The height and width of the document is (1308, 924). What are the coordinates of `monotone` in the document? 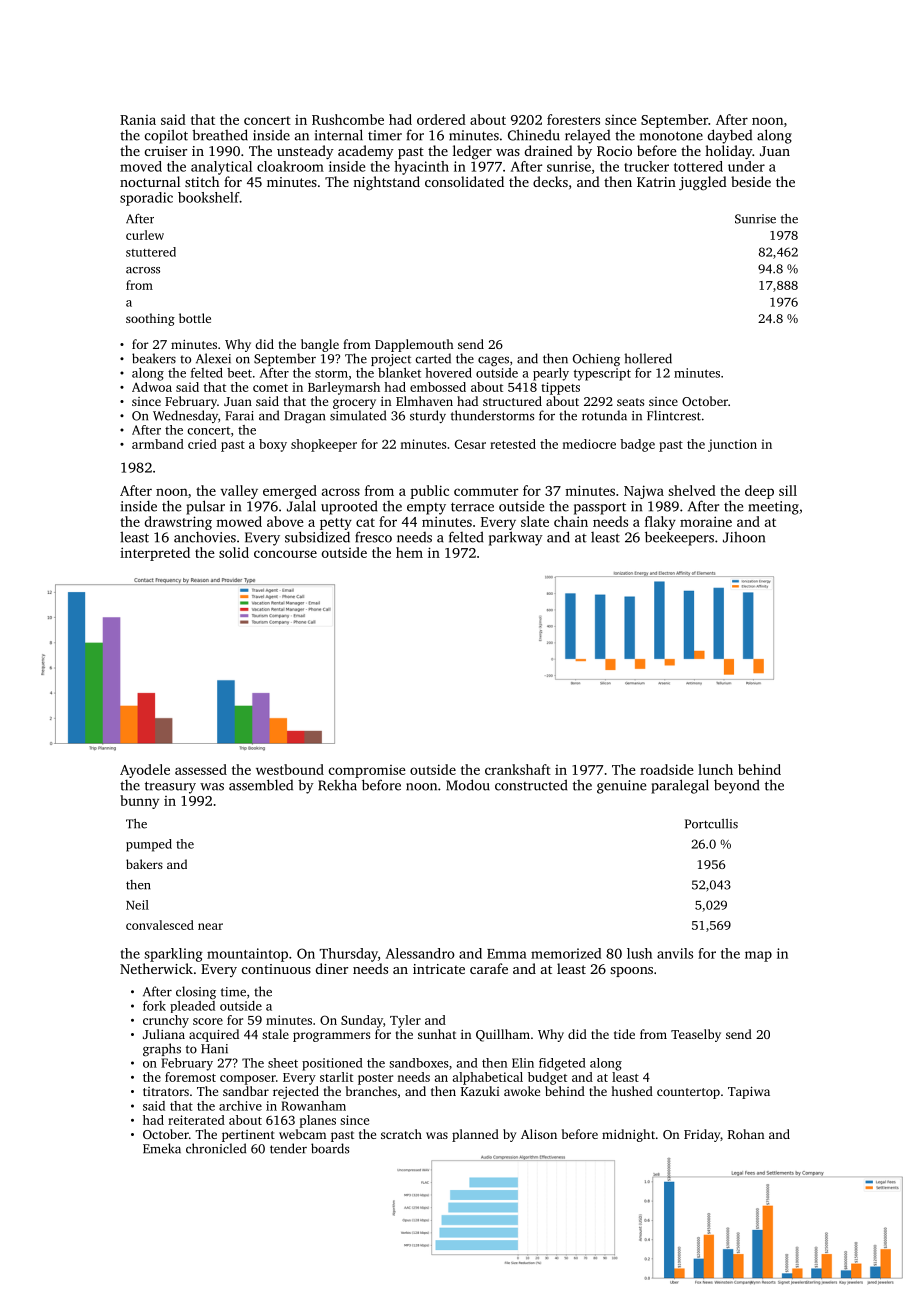 It's located at (671, 136).
